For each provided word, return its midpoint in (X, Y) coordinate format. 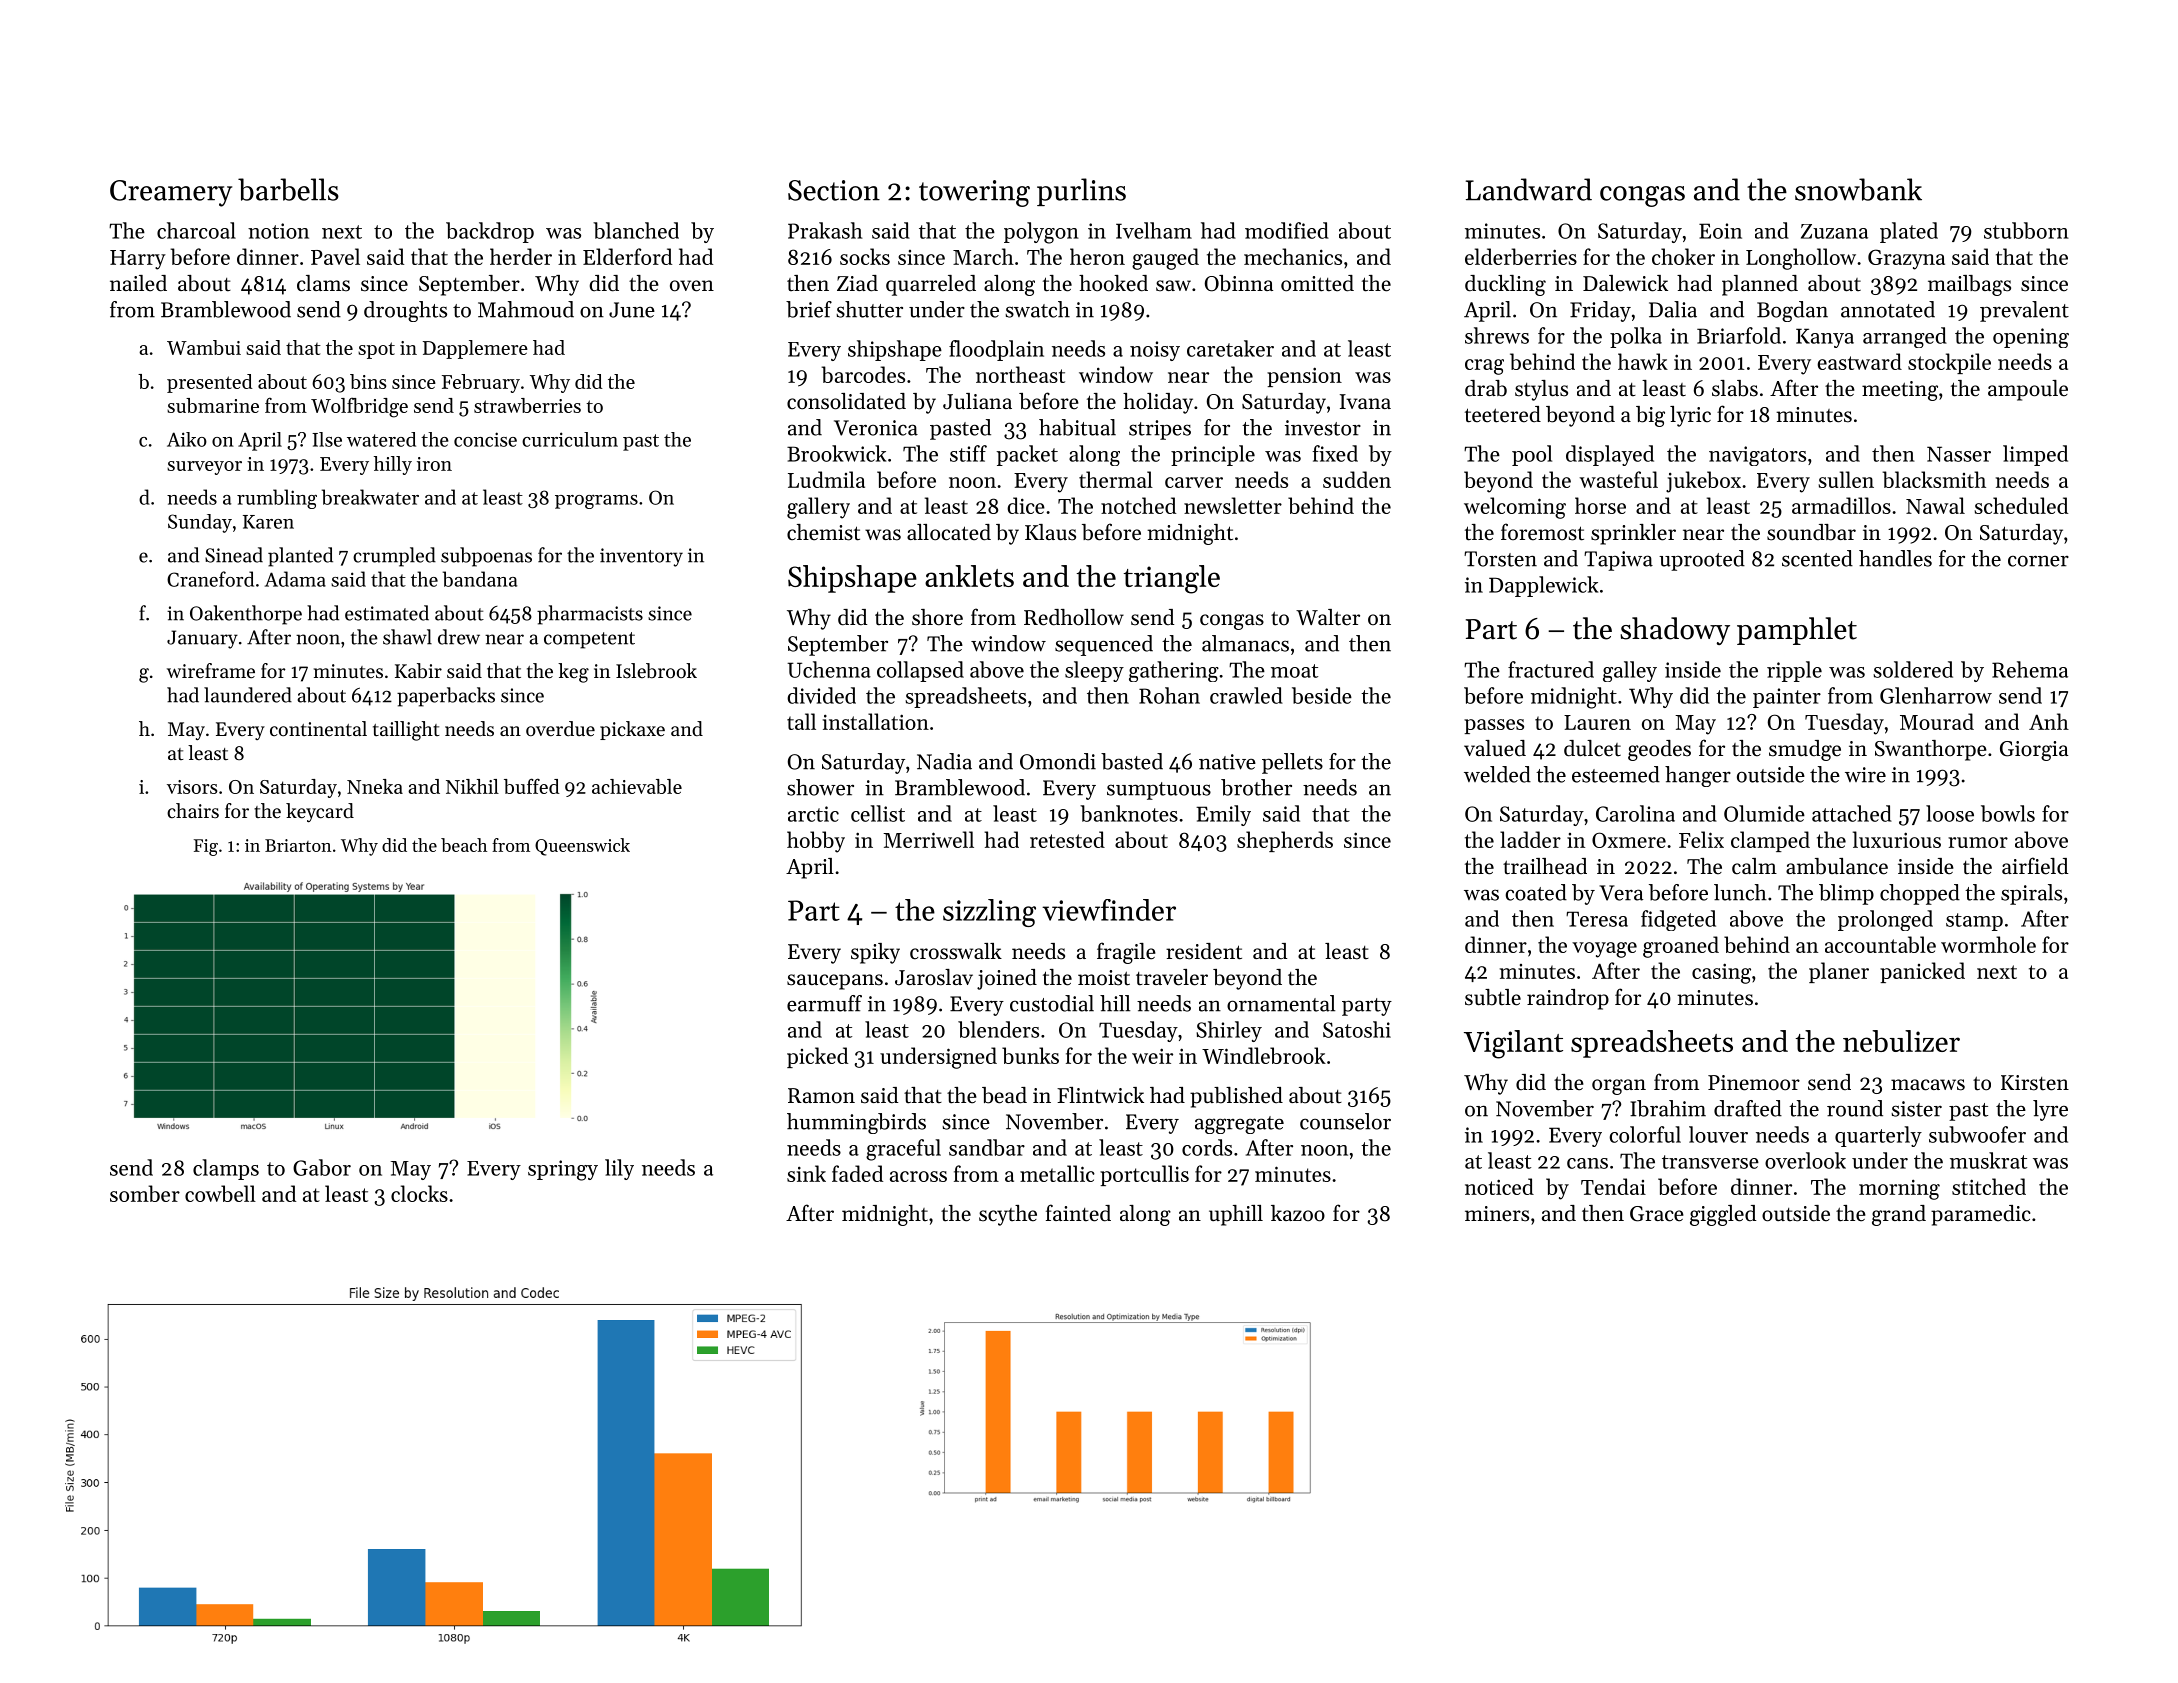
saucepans (835, 982)
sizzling (989, 913)
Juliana (977, 401)
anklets (969, 576)
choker (1683, 256)
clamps (226, 1169)
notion (278, 231)
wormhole (1988, 944)
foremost (1542, 532)
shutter (869, 309)
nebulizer (1901, 1041)
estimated (387, 613)
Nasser (1959, 454)
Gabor (322, 1167)
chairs (193, 810)
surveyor (204, 468)
